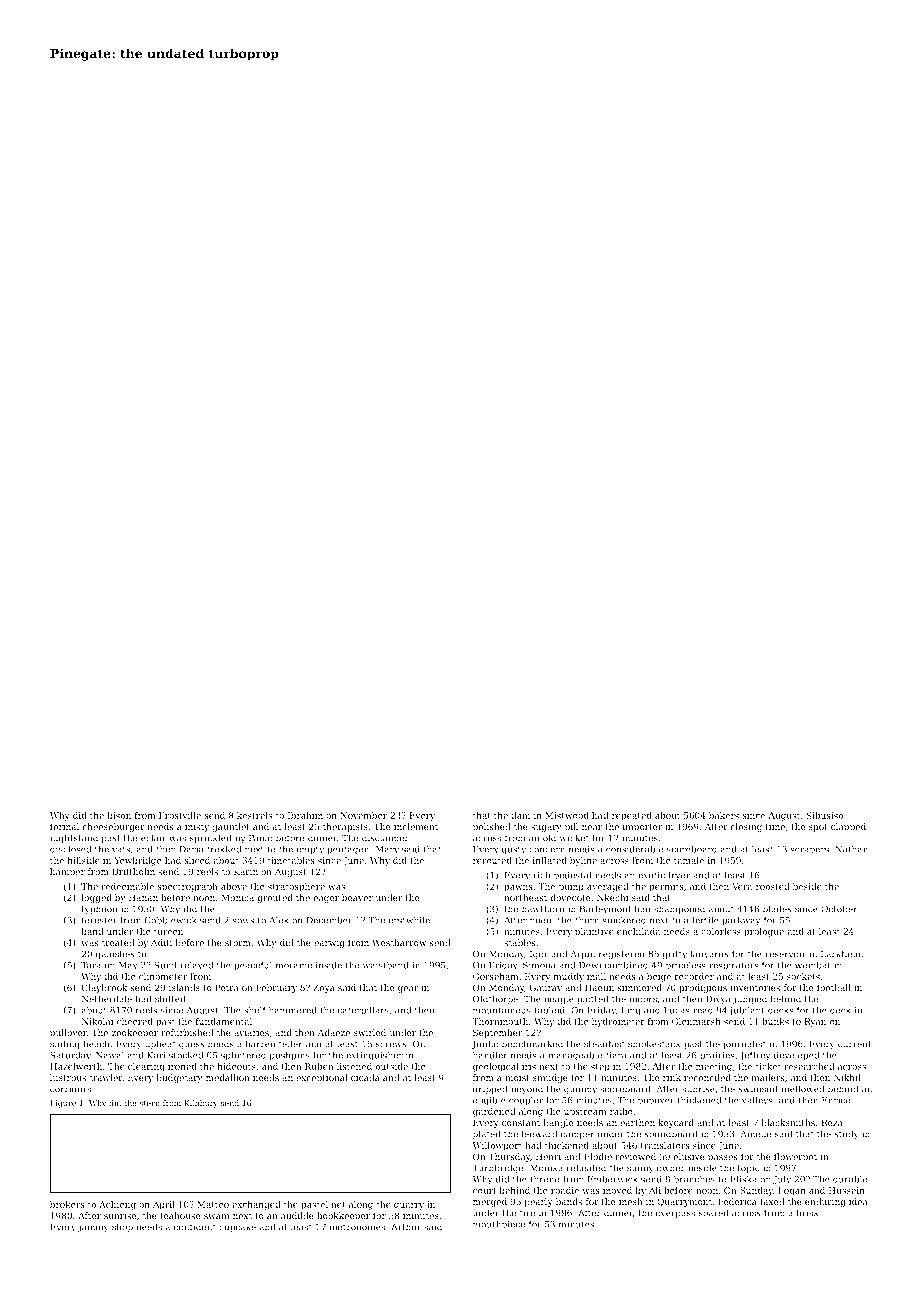 Image resolution: width=924 pixels, height=1308 pixels. Describe the element at coordinates (197, 966) in the document. I see `relayed` at that location.
